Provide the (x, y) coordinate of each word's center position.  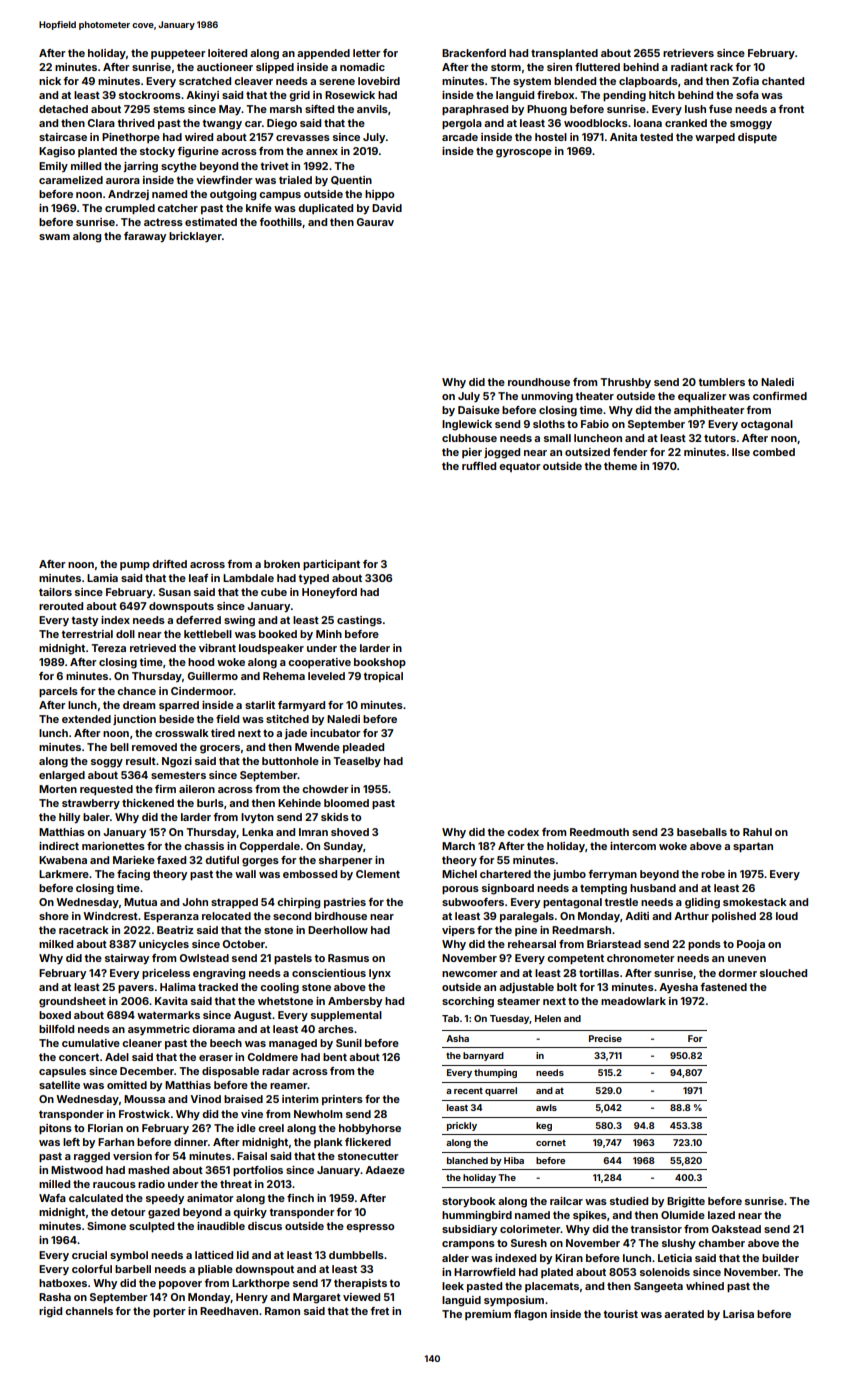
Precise (605, 1038)
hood (201, 662)
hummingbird (477, 1216)
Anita (623, 137)
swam (54, 237)
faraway (145, 237)
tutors (720, 438)
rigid (50, 1312)
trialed (295, 180)
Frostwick (144, 1114)
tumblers (721, 382)
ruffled (479, 466)
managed (293, 1044)
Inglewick (467, 425)
